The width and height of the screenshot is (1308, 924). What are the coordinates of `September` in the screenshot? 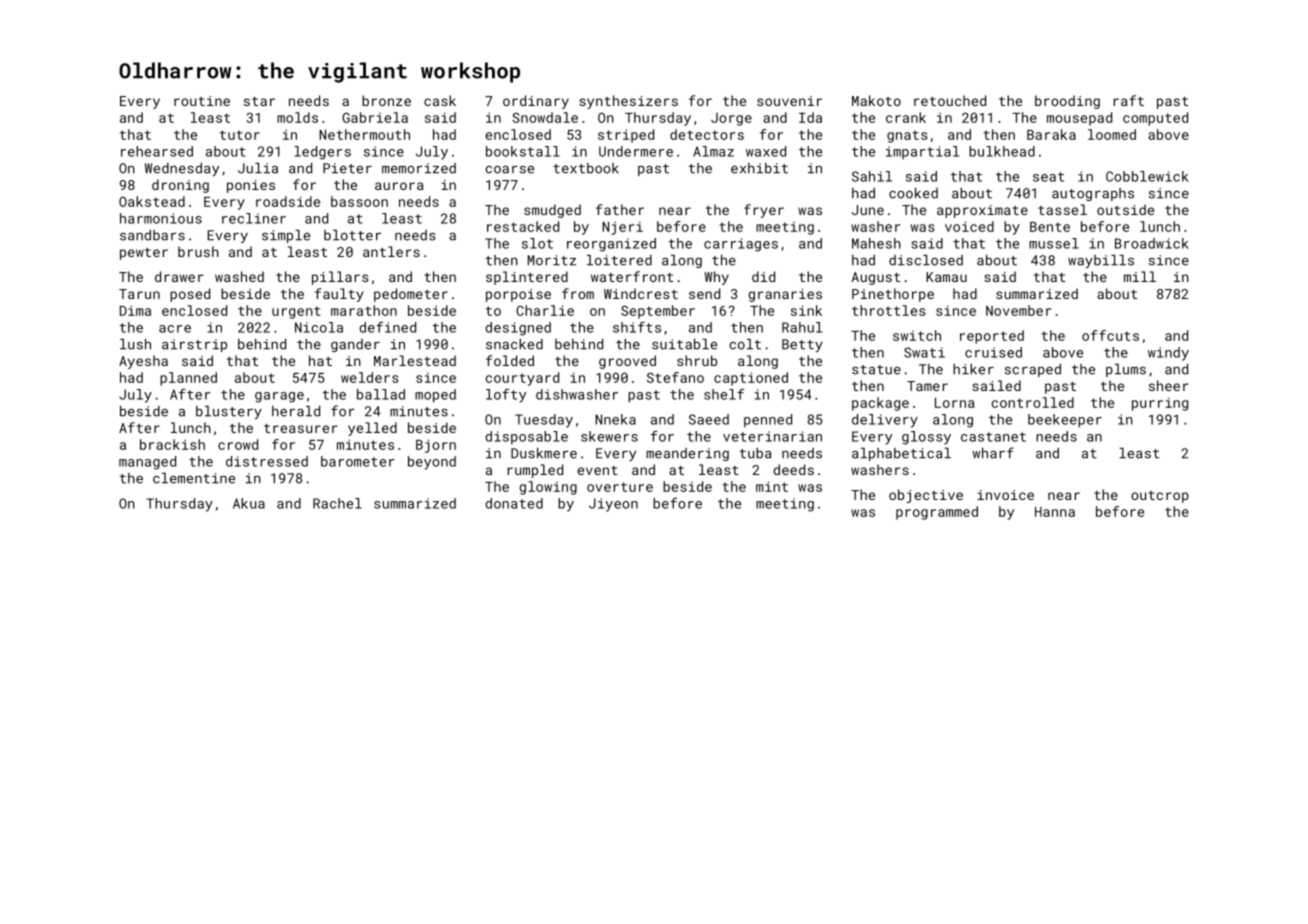 It's located at (658, 312).
